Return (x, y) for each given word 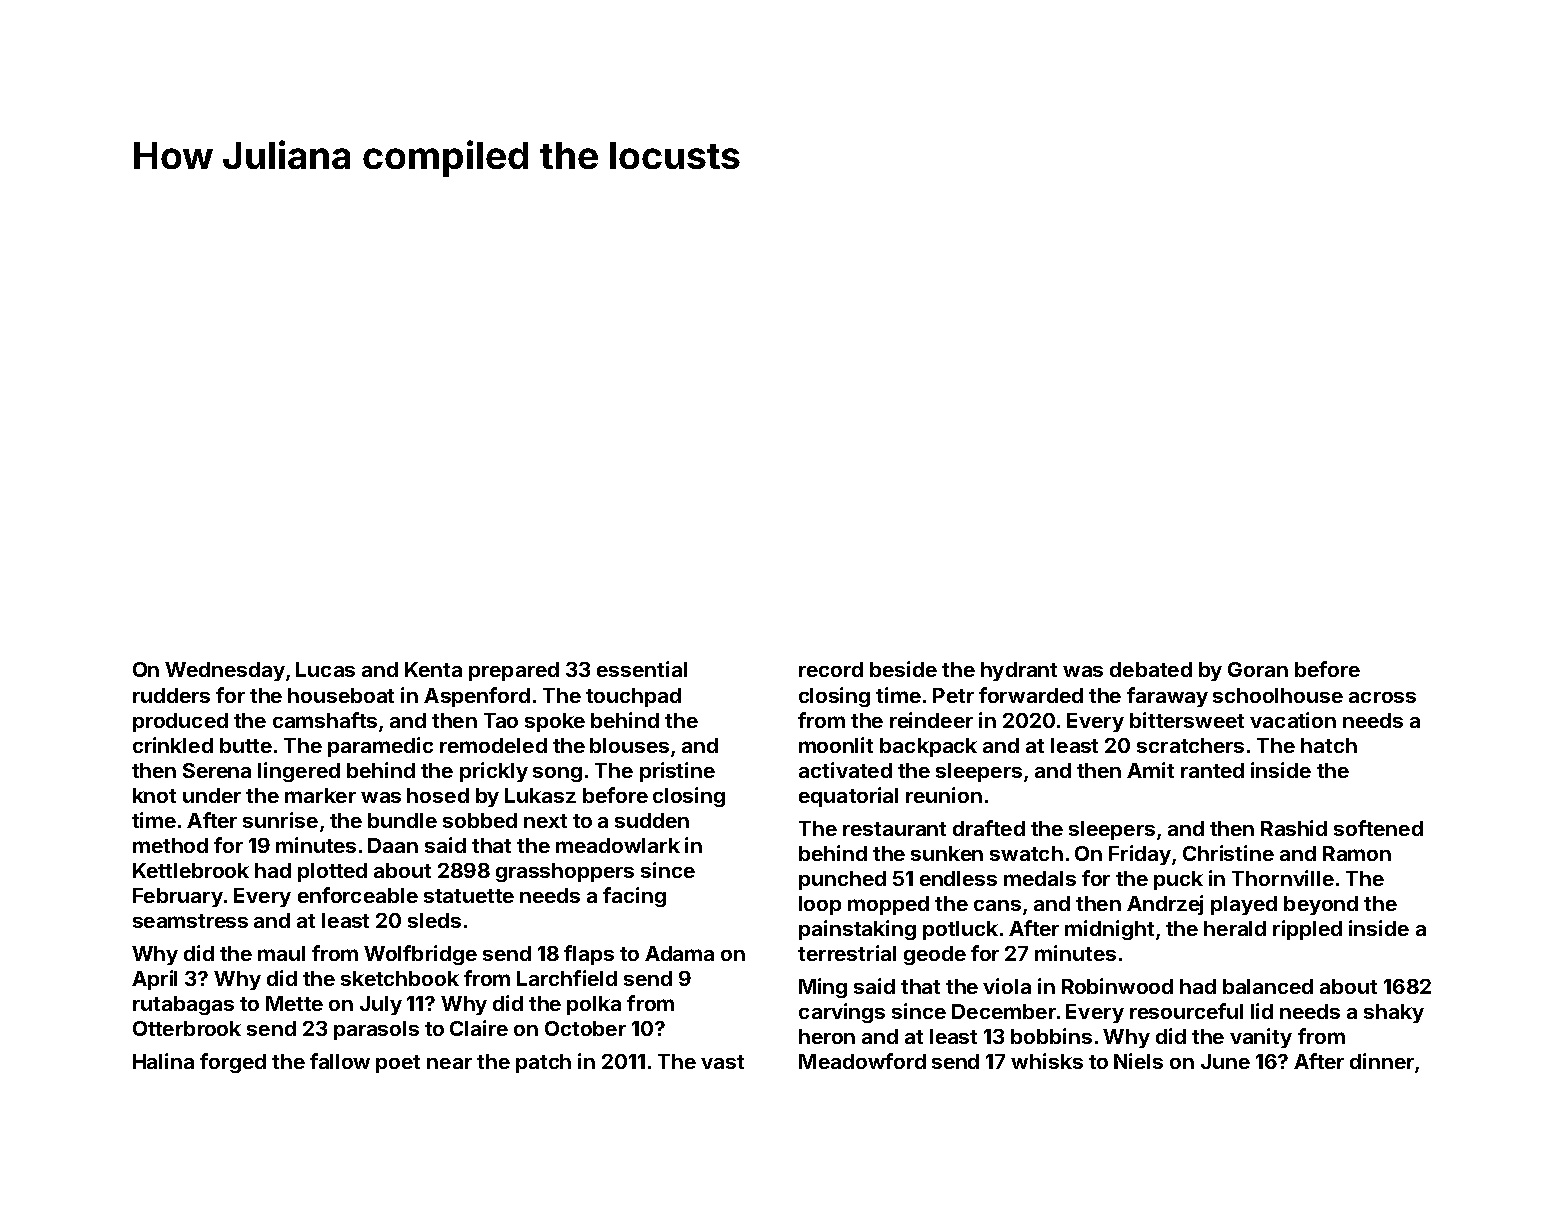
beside (903, 669)
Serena (217, 770)
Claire (479, 1028)
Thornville (1283, 878)
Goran (1258, 669)
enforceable (358, 895)
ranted (1212, 770)
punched (842, 880)
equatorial (848, 797)
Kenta (433, 669)
